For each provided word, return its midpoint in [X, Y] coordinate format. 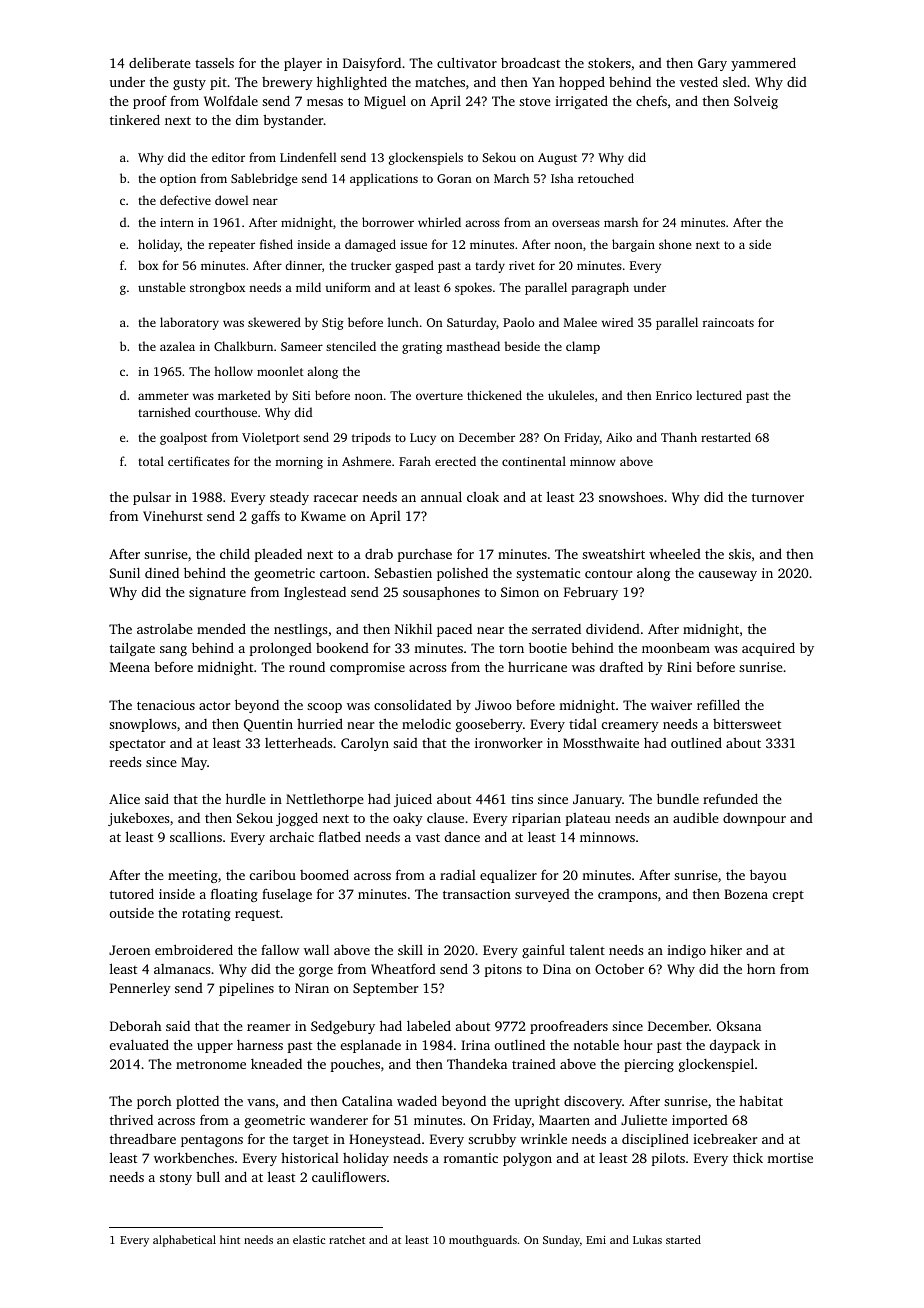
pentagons [212, 1141]
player [303, 64]
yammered [763, 64]
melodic [426, 724]
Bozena [746, 894]
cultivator [467, 62]
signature [217, 593]
